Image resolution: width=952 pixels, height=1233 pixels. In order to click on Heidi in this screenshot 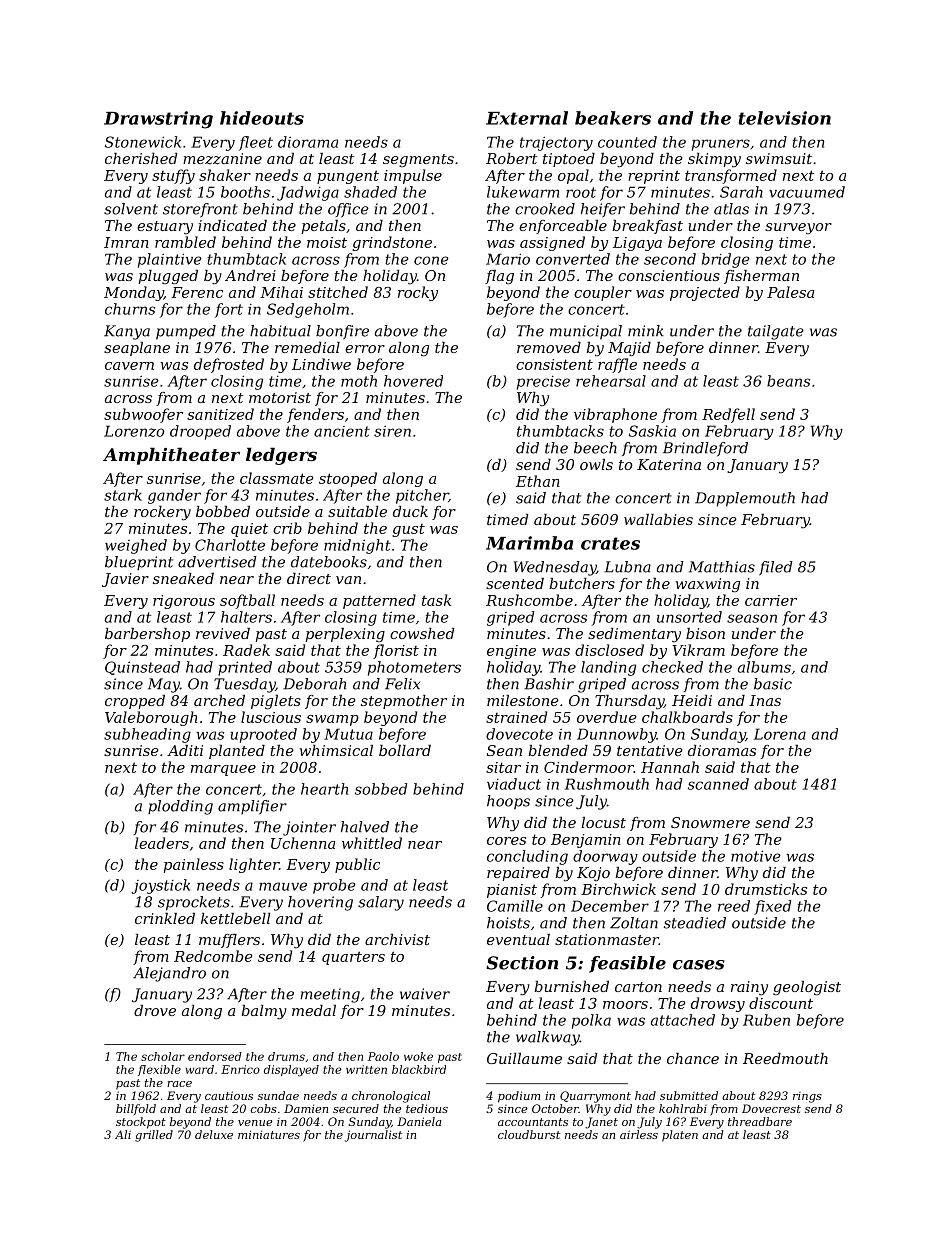, I will do `click(692, 700)`.
